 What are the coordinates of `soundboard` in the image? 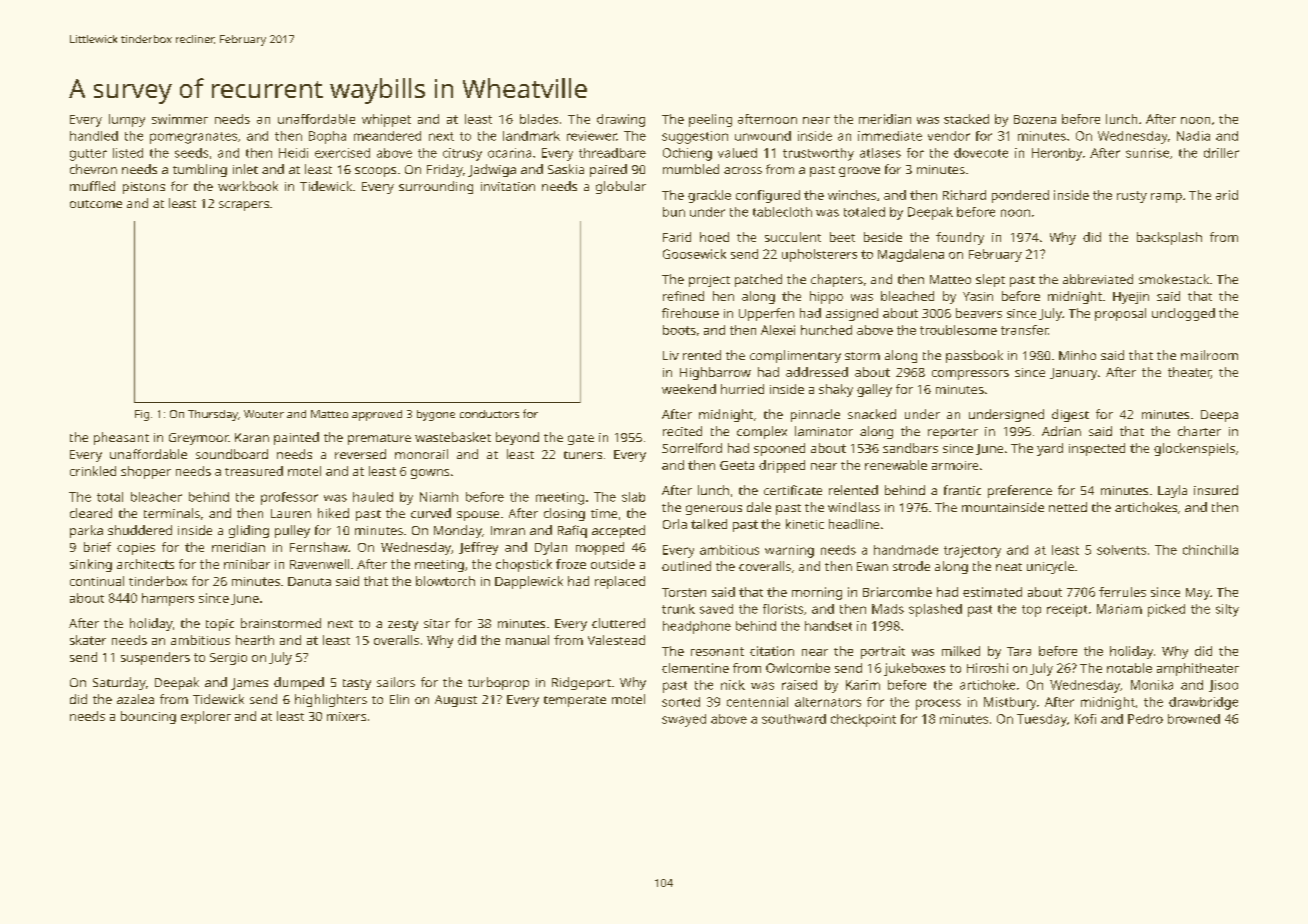 It's located at (232, 454).
